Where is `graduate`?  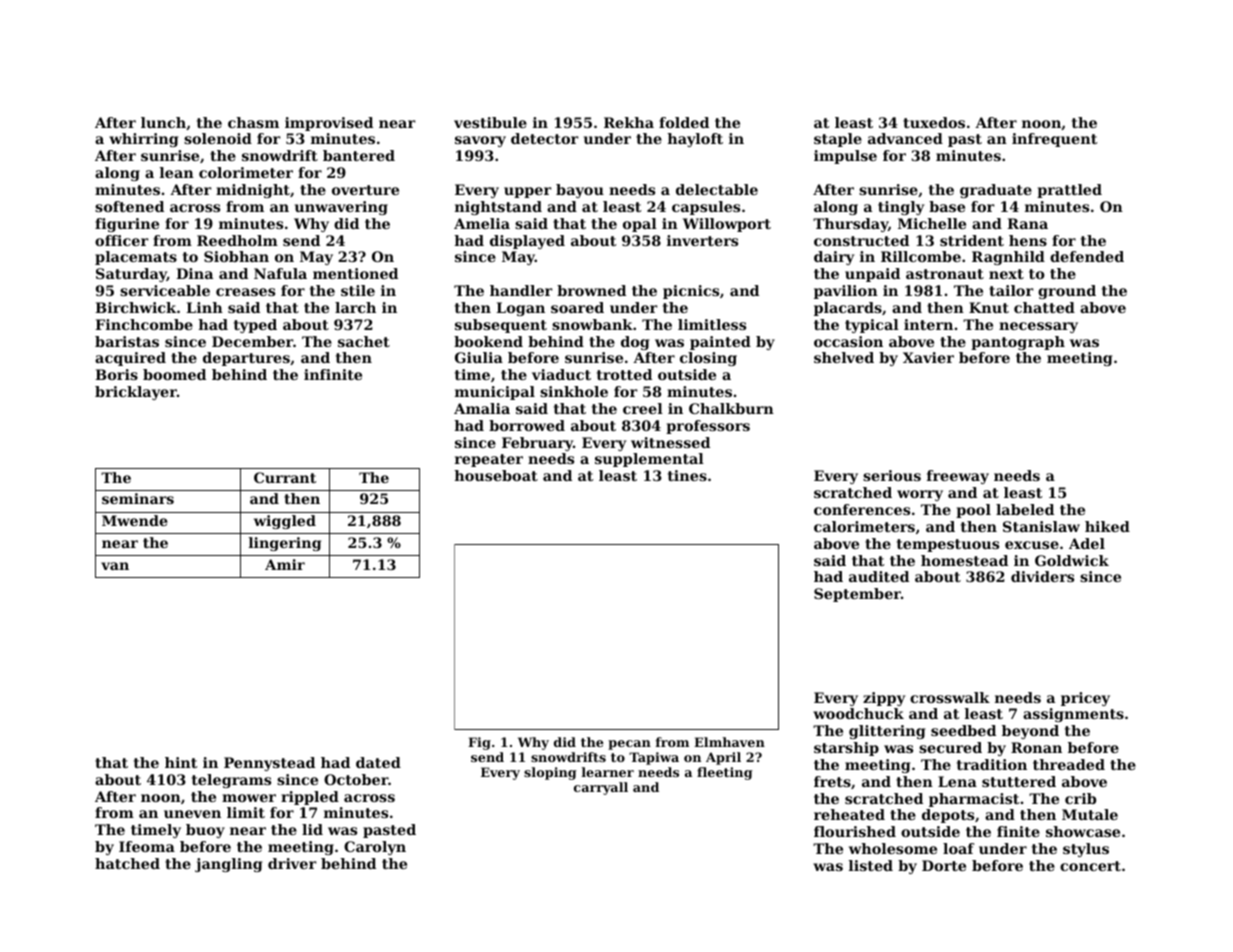
graduate is located at coordinates (996, 191).
